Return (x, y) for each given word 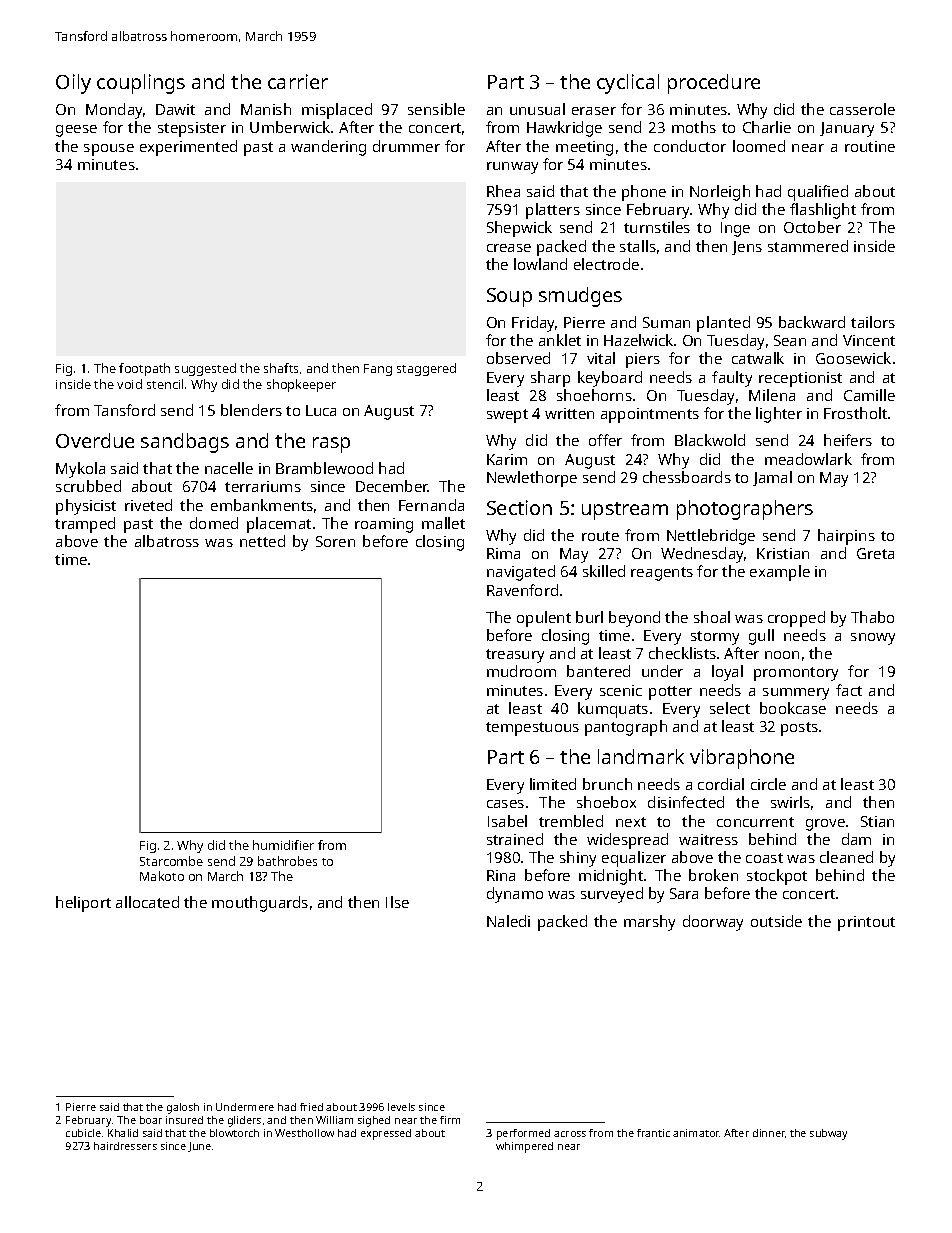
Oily (73, 84)
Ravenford (522, 590)
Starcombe (171, 861)
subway (828, 1134)
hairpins (846, 537)
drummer (406, 146)
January (847, 129)
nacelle (229, 468)
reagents (662, 574)
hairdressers (125, 1146)
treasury (515, 656)
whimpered (524, 1147)
